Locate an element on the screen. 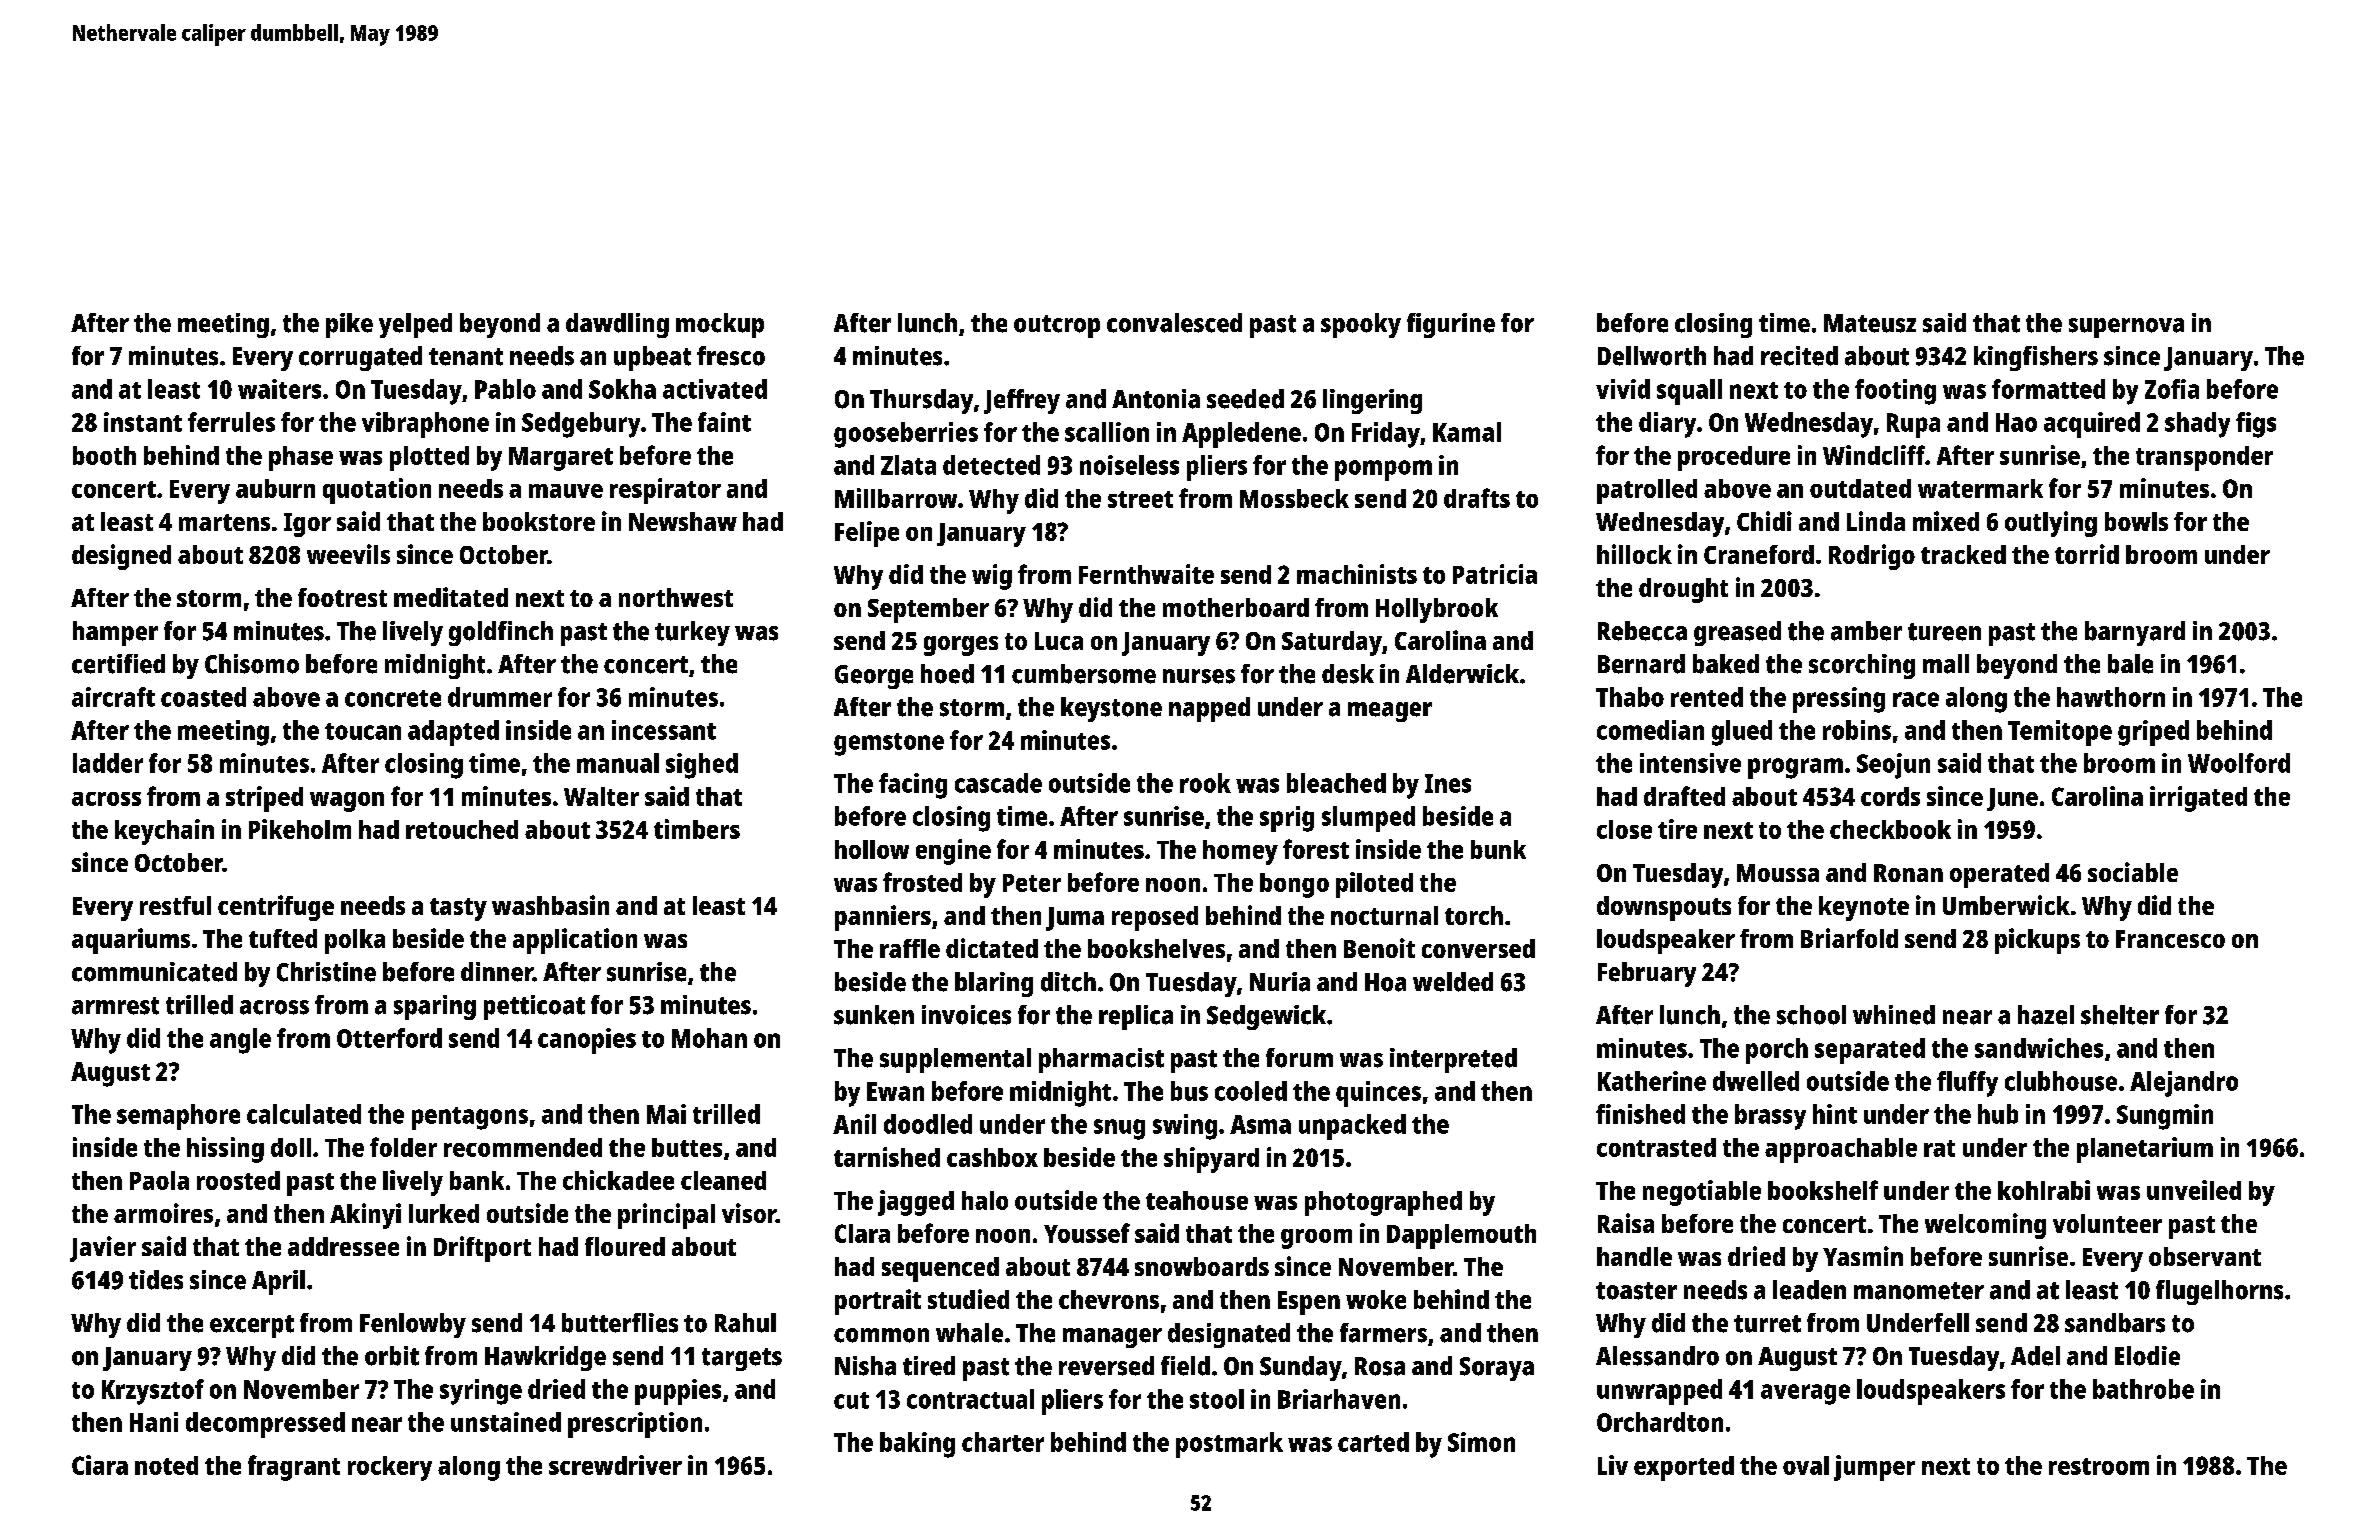 The image size is (2380, 1540). corrugated is located at coordinates (360, 358).
